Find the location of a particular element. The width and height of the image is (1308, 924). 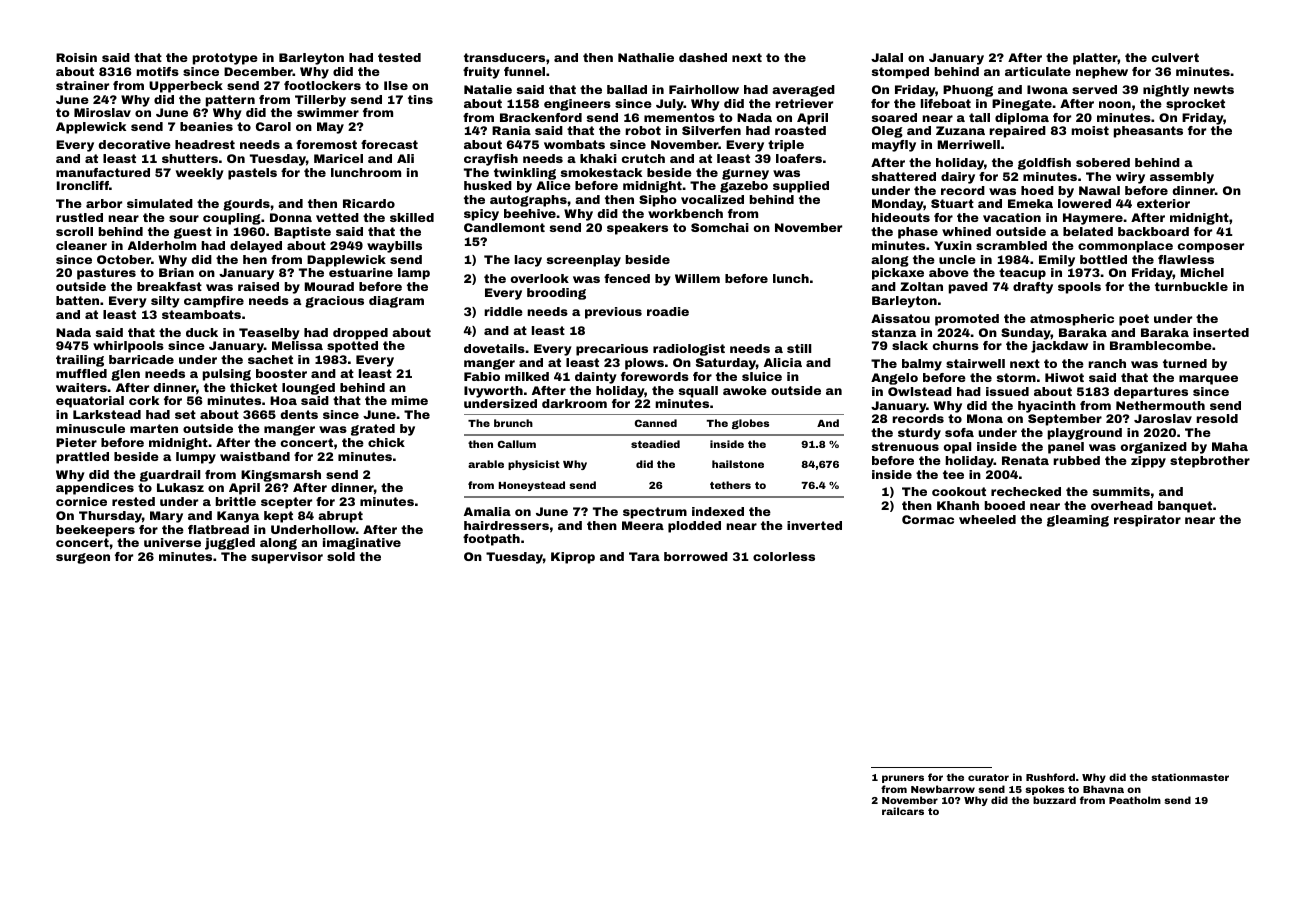

respirator is located at coordinates (1147, 521).
